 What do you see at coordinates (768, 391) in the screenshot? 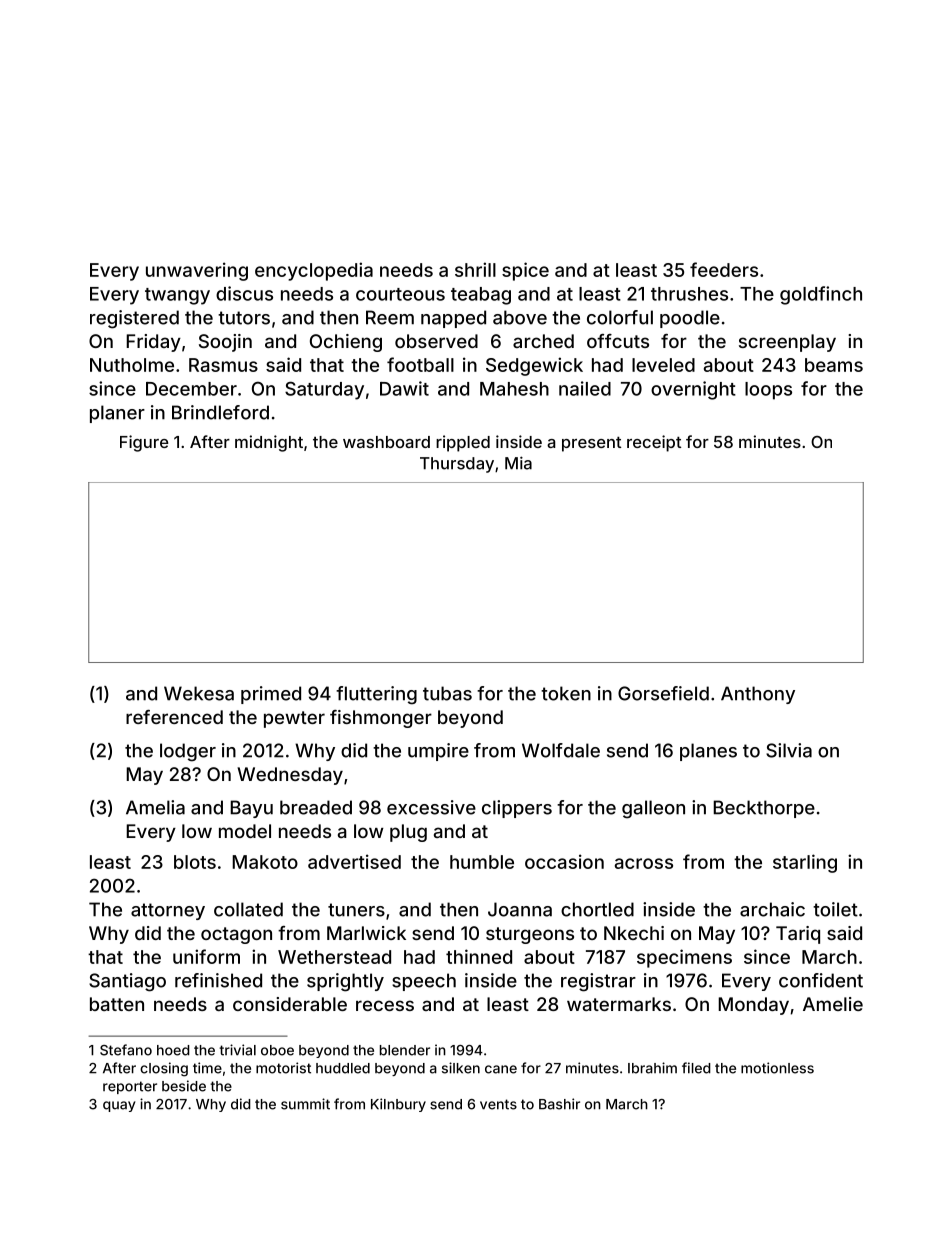
I see `loops` at bounding box center [768, 391].
